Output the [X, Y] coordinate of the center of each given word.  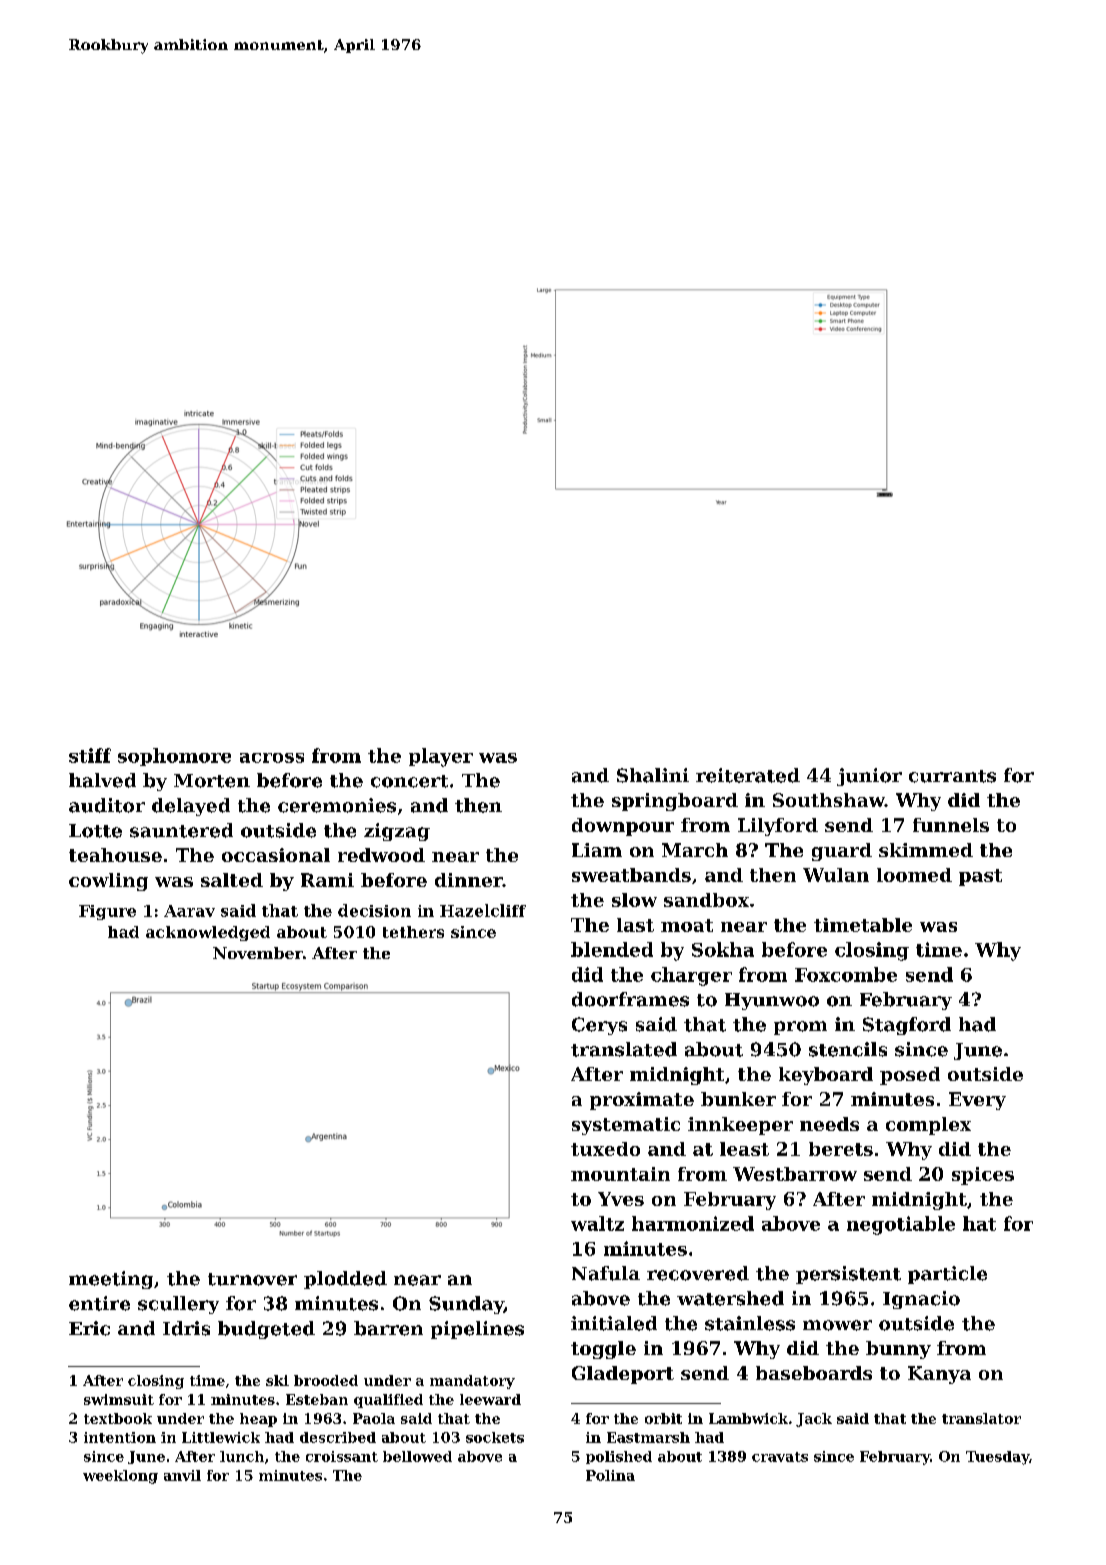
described [338, 1437]
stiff [90, 755]
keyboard [826, 1076]
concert [409, 781]
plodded [345, 1280]
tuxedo [605, 1149]
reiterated [748, 775]
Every [977, 1101]
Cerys [599, 1026]
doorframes [630, 999]
